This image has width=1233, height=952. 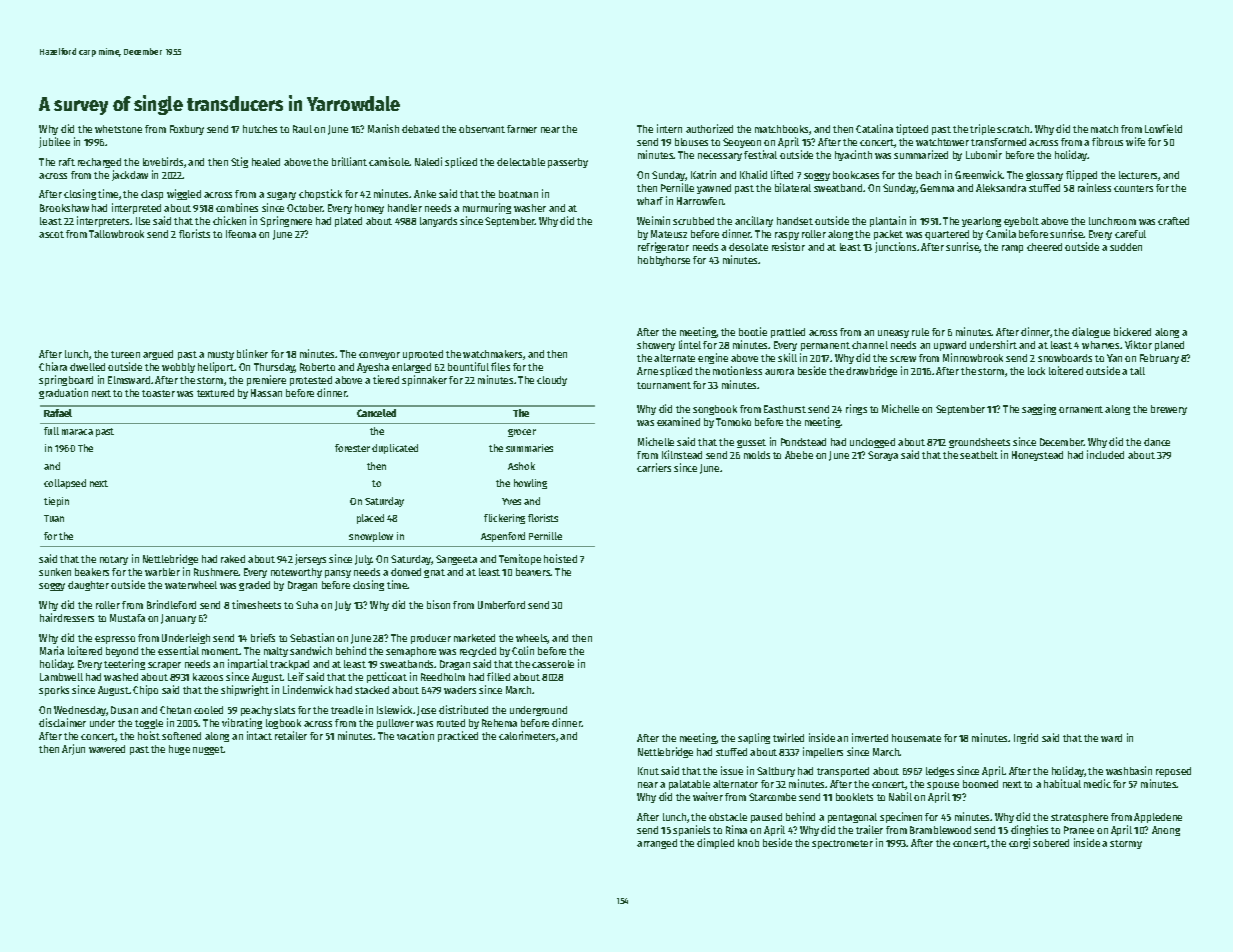 I want to click on hobbyhorse, so click(x=664, y=261).
